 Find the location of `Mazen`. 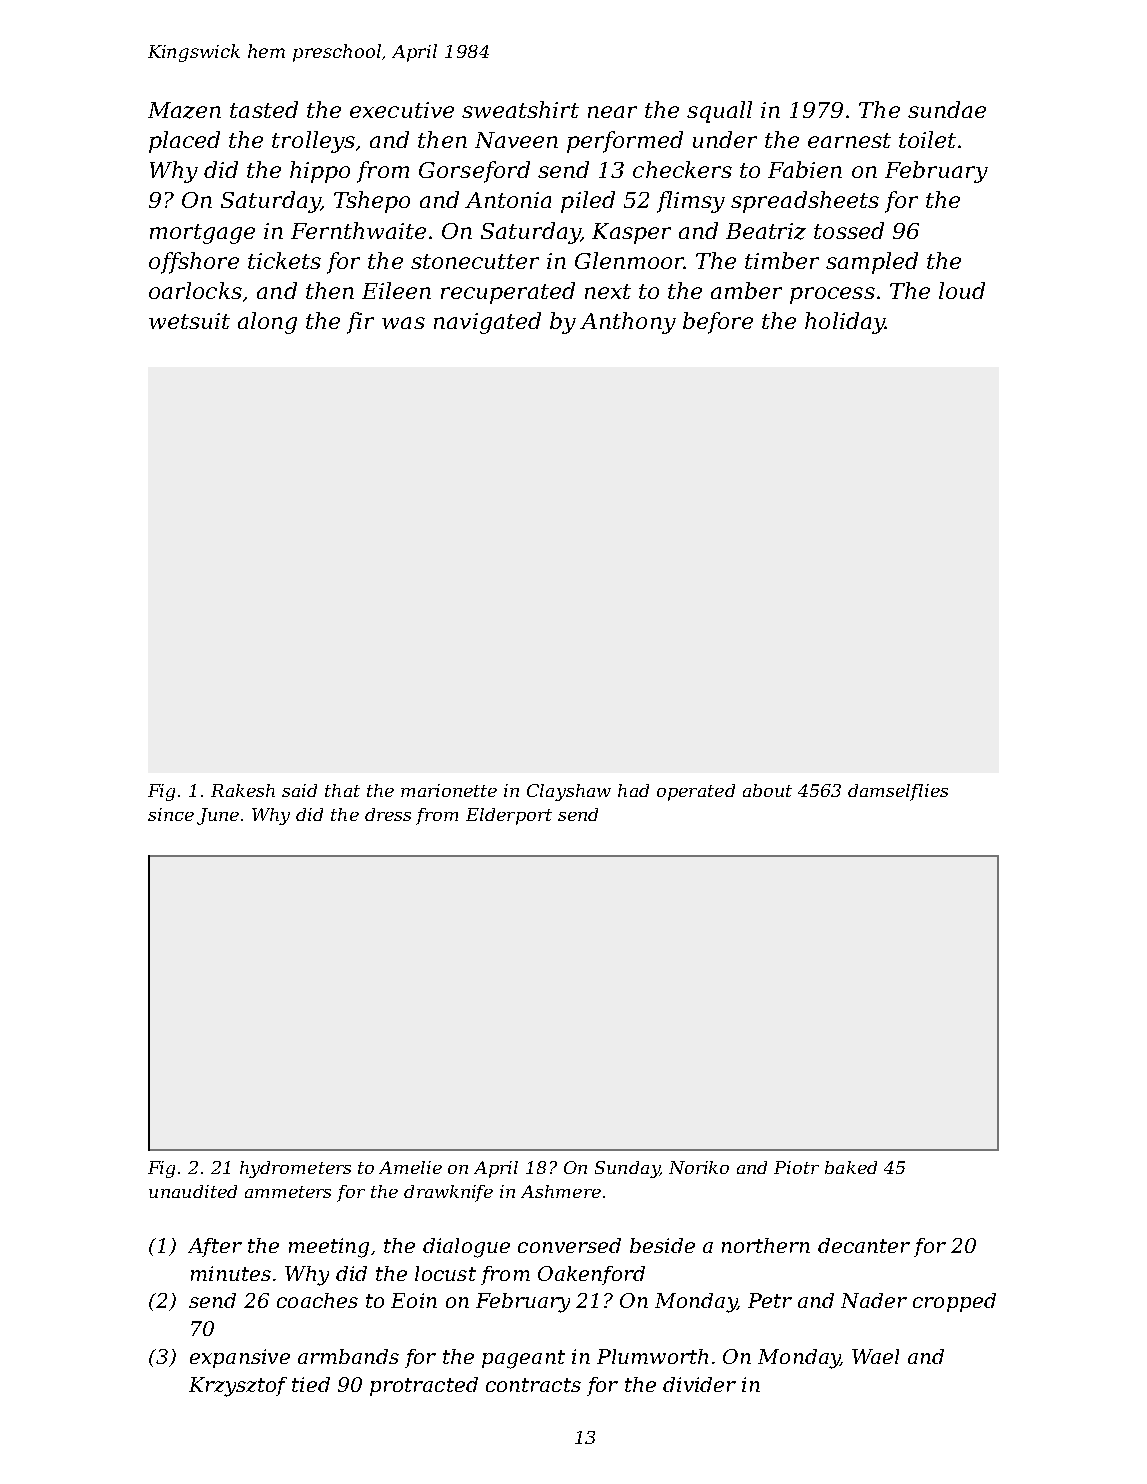

Mazen is located at coordinates (184, 110).
